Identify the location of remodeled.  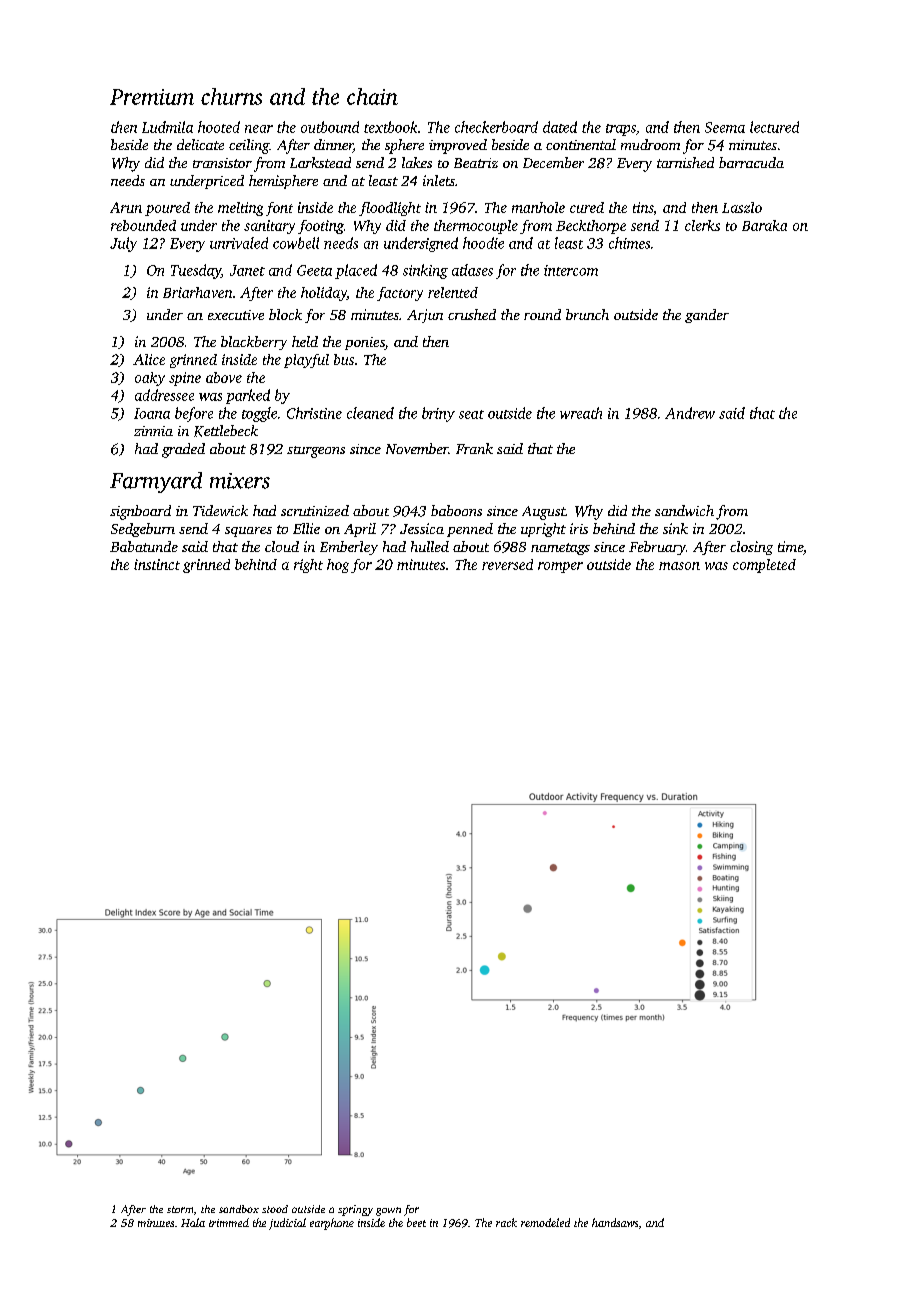
(545, 1222).
